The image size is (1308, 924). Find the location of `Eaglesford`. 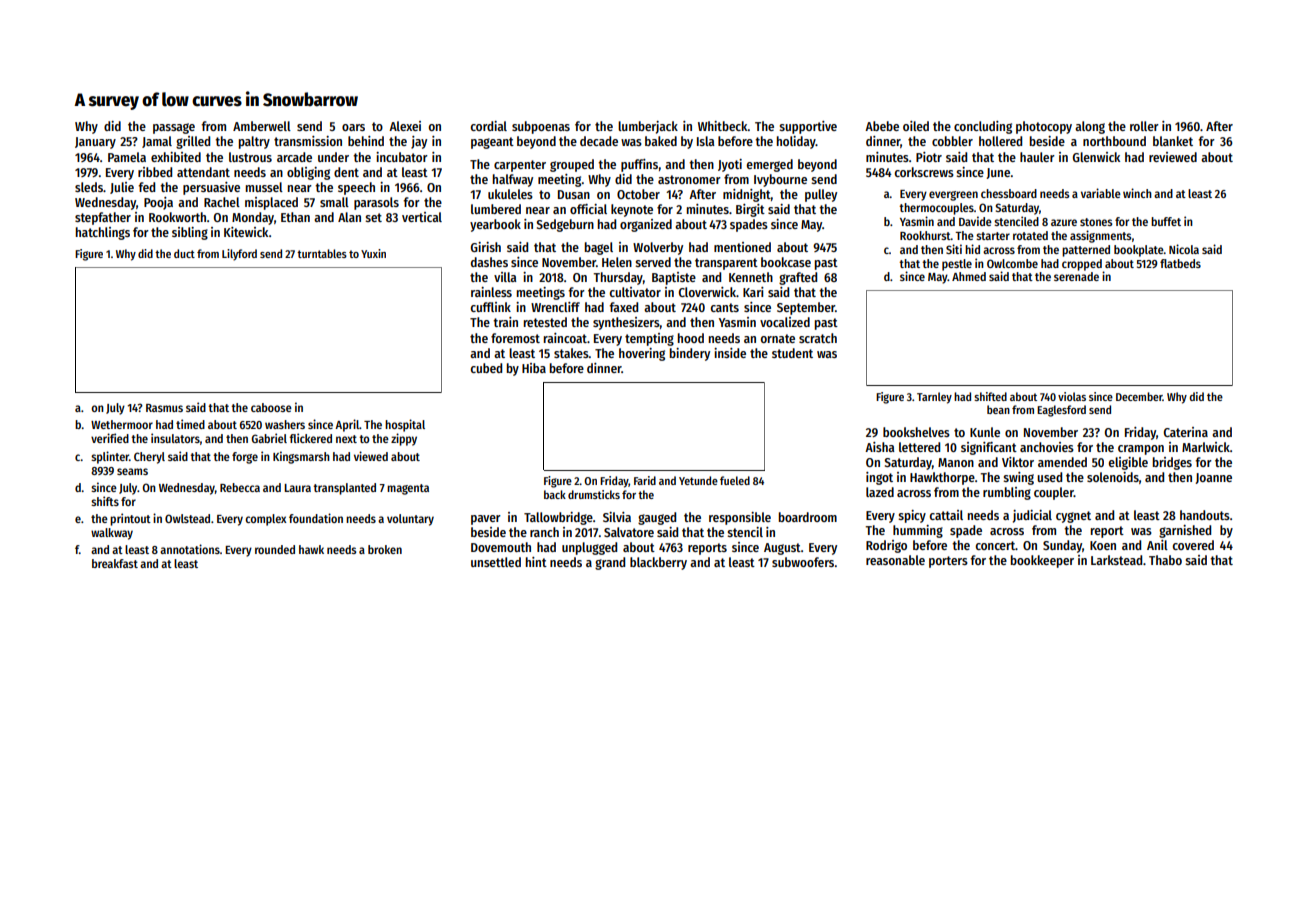

Eaglesford is located at coordinates (1061, 411).
